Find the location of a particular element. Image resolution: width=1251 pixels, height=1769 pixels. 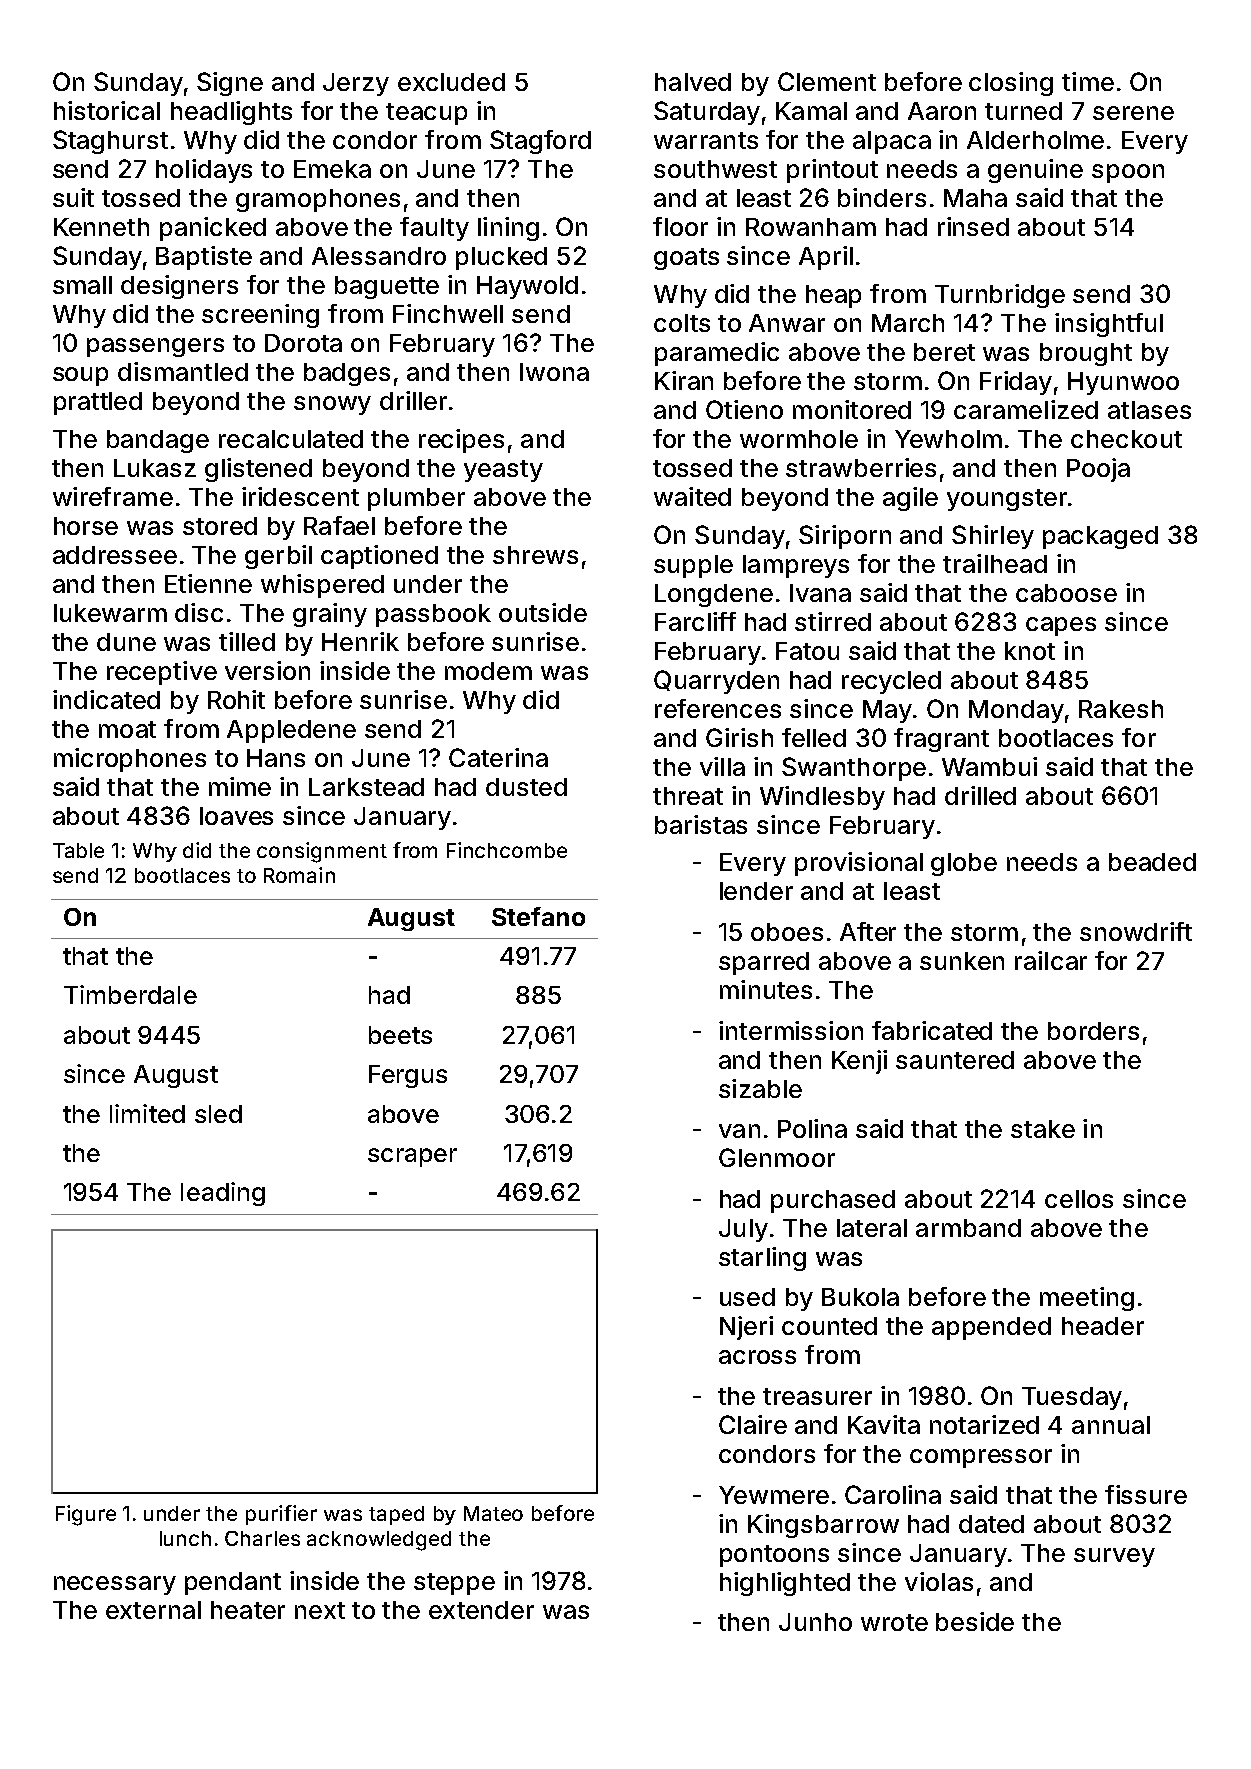

packaged is located at coordinates (1100, 537).
